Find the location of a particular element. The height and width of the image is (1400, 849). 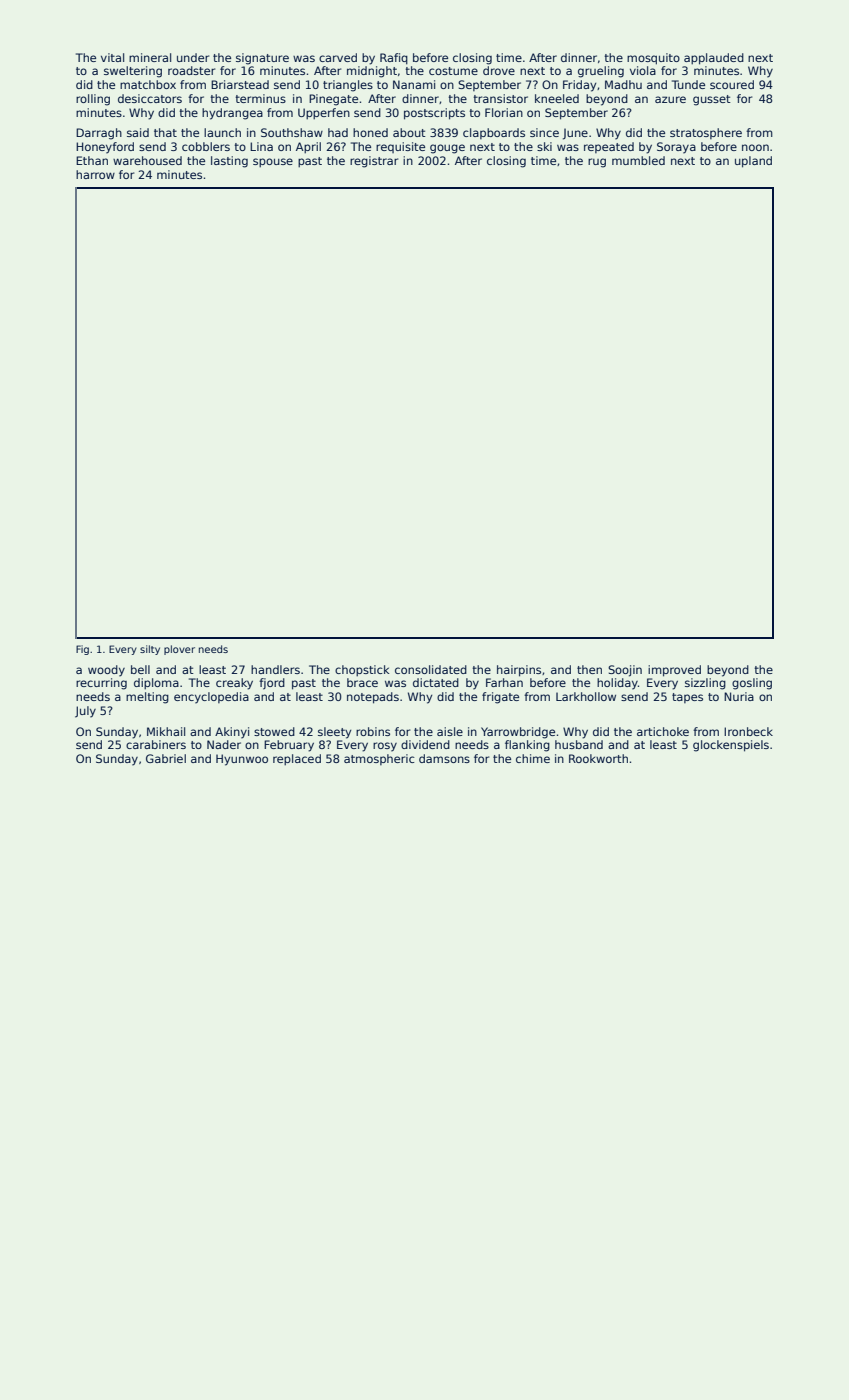

upland is located at coordinates (753, 162).
